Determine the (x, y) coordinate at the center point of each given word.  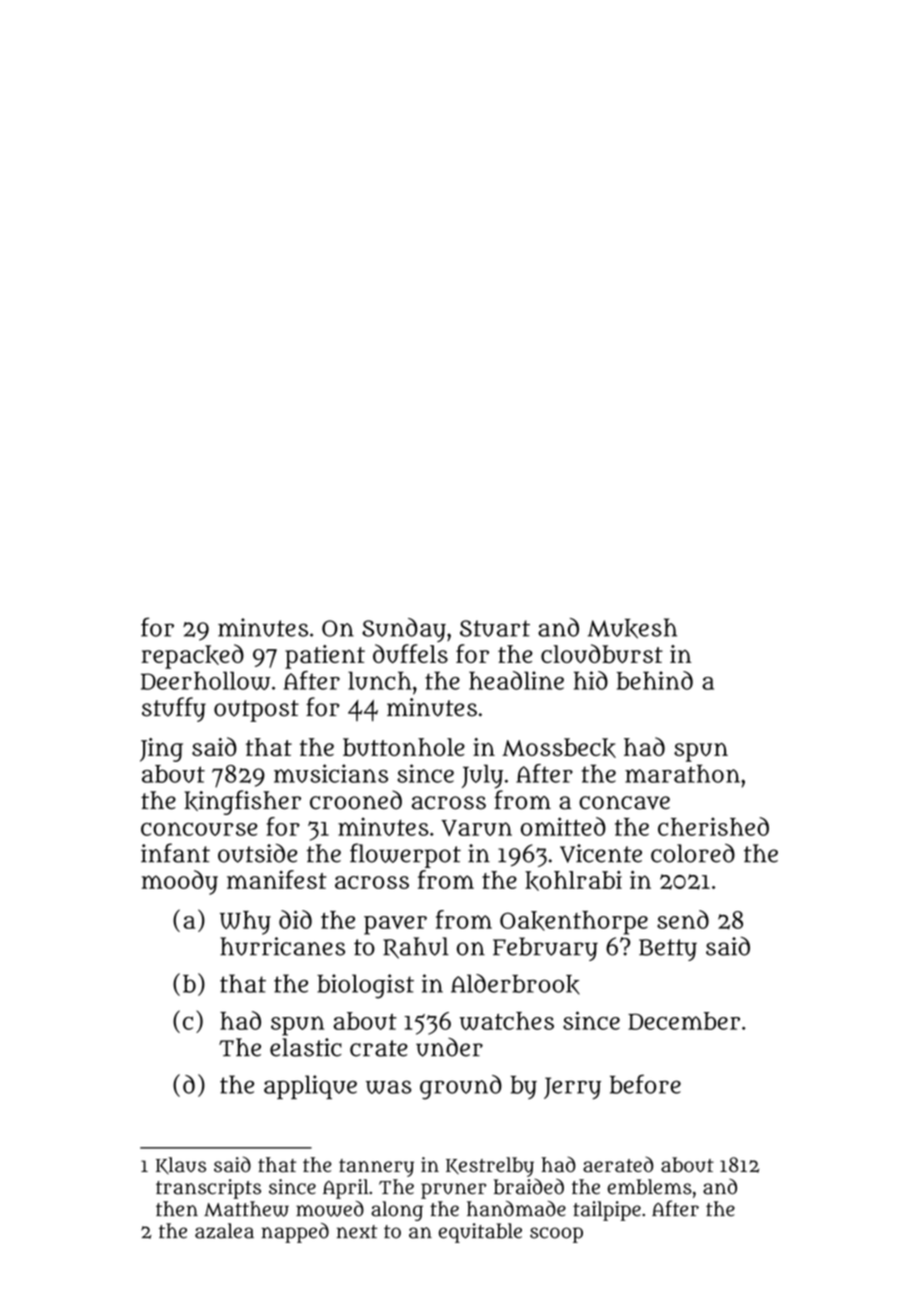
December (684, 1021)
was (389, 1087)
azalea (224, 1231)
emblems (649, 1187)
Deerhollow (205, 680)
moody (180, 882)
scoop (556, 1235)
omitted (563, 826)
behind (655, 680)
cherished (713, 826)
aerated (618, 1164)
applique (310, 1087)
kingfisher (242, 802)
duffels (410, 653)
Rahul (416, 948)
